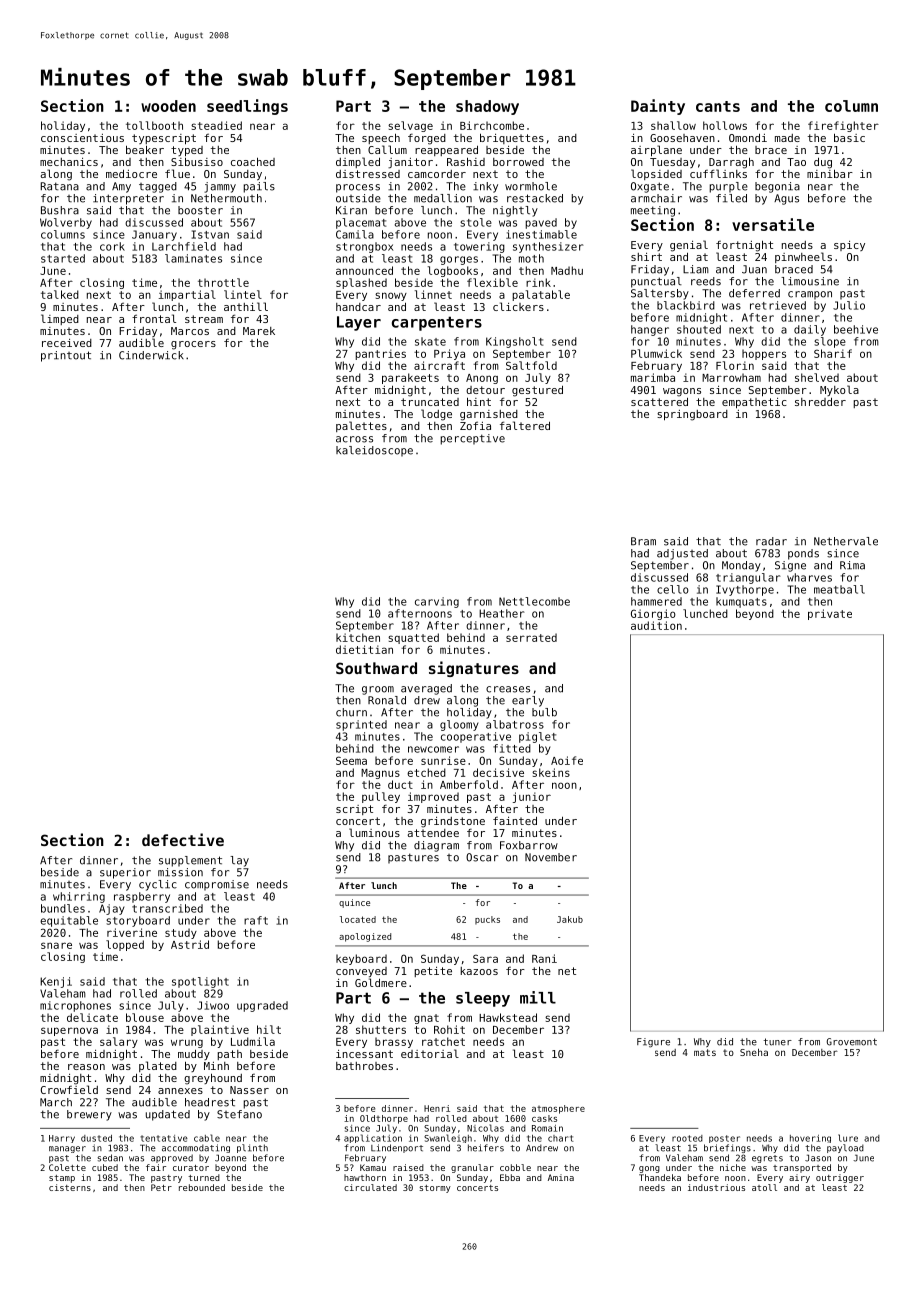 This image has height=1308, width=924. What do you see at coordinates (70, 1187) in the image?
I see `cisterns` at bounding box center [70, 1187].
